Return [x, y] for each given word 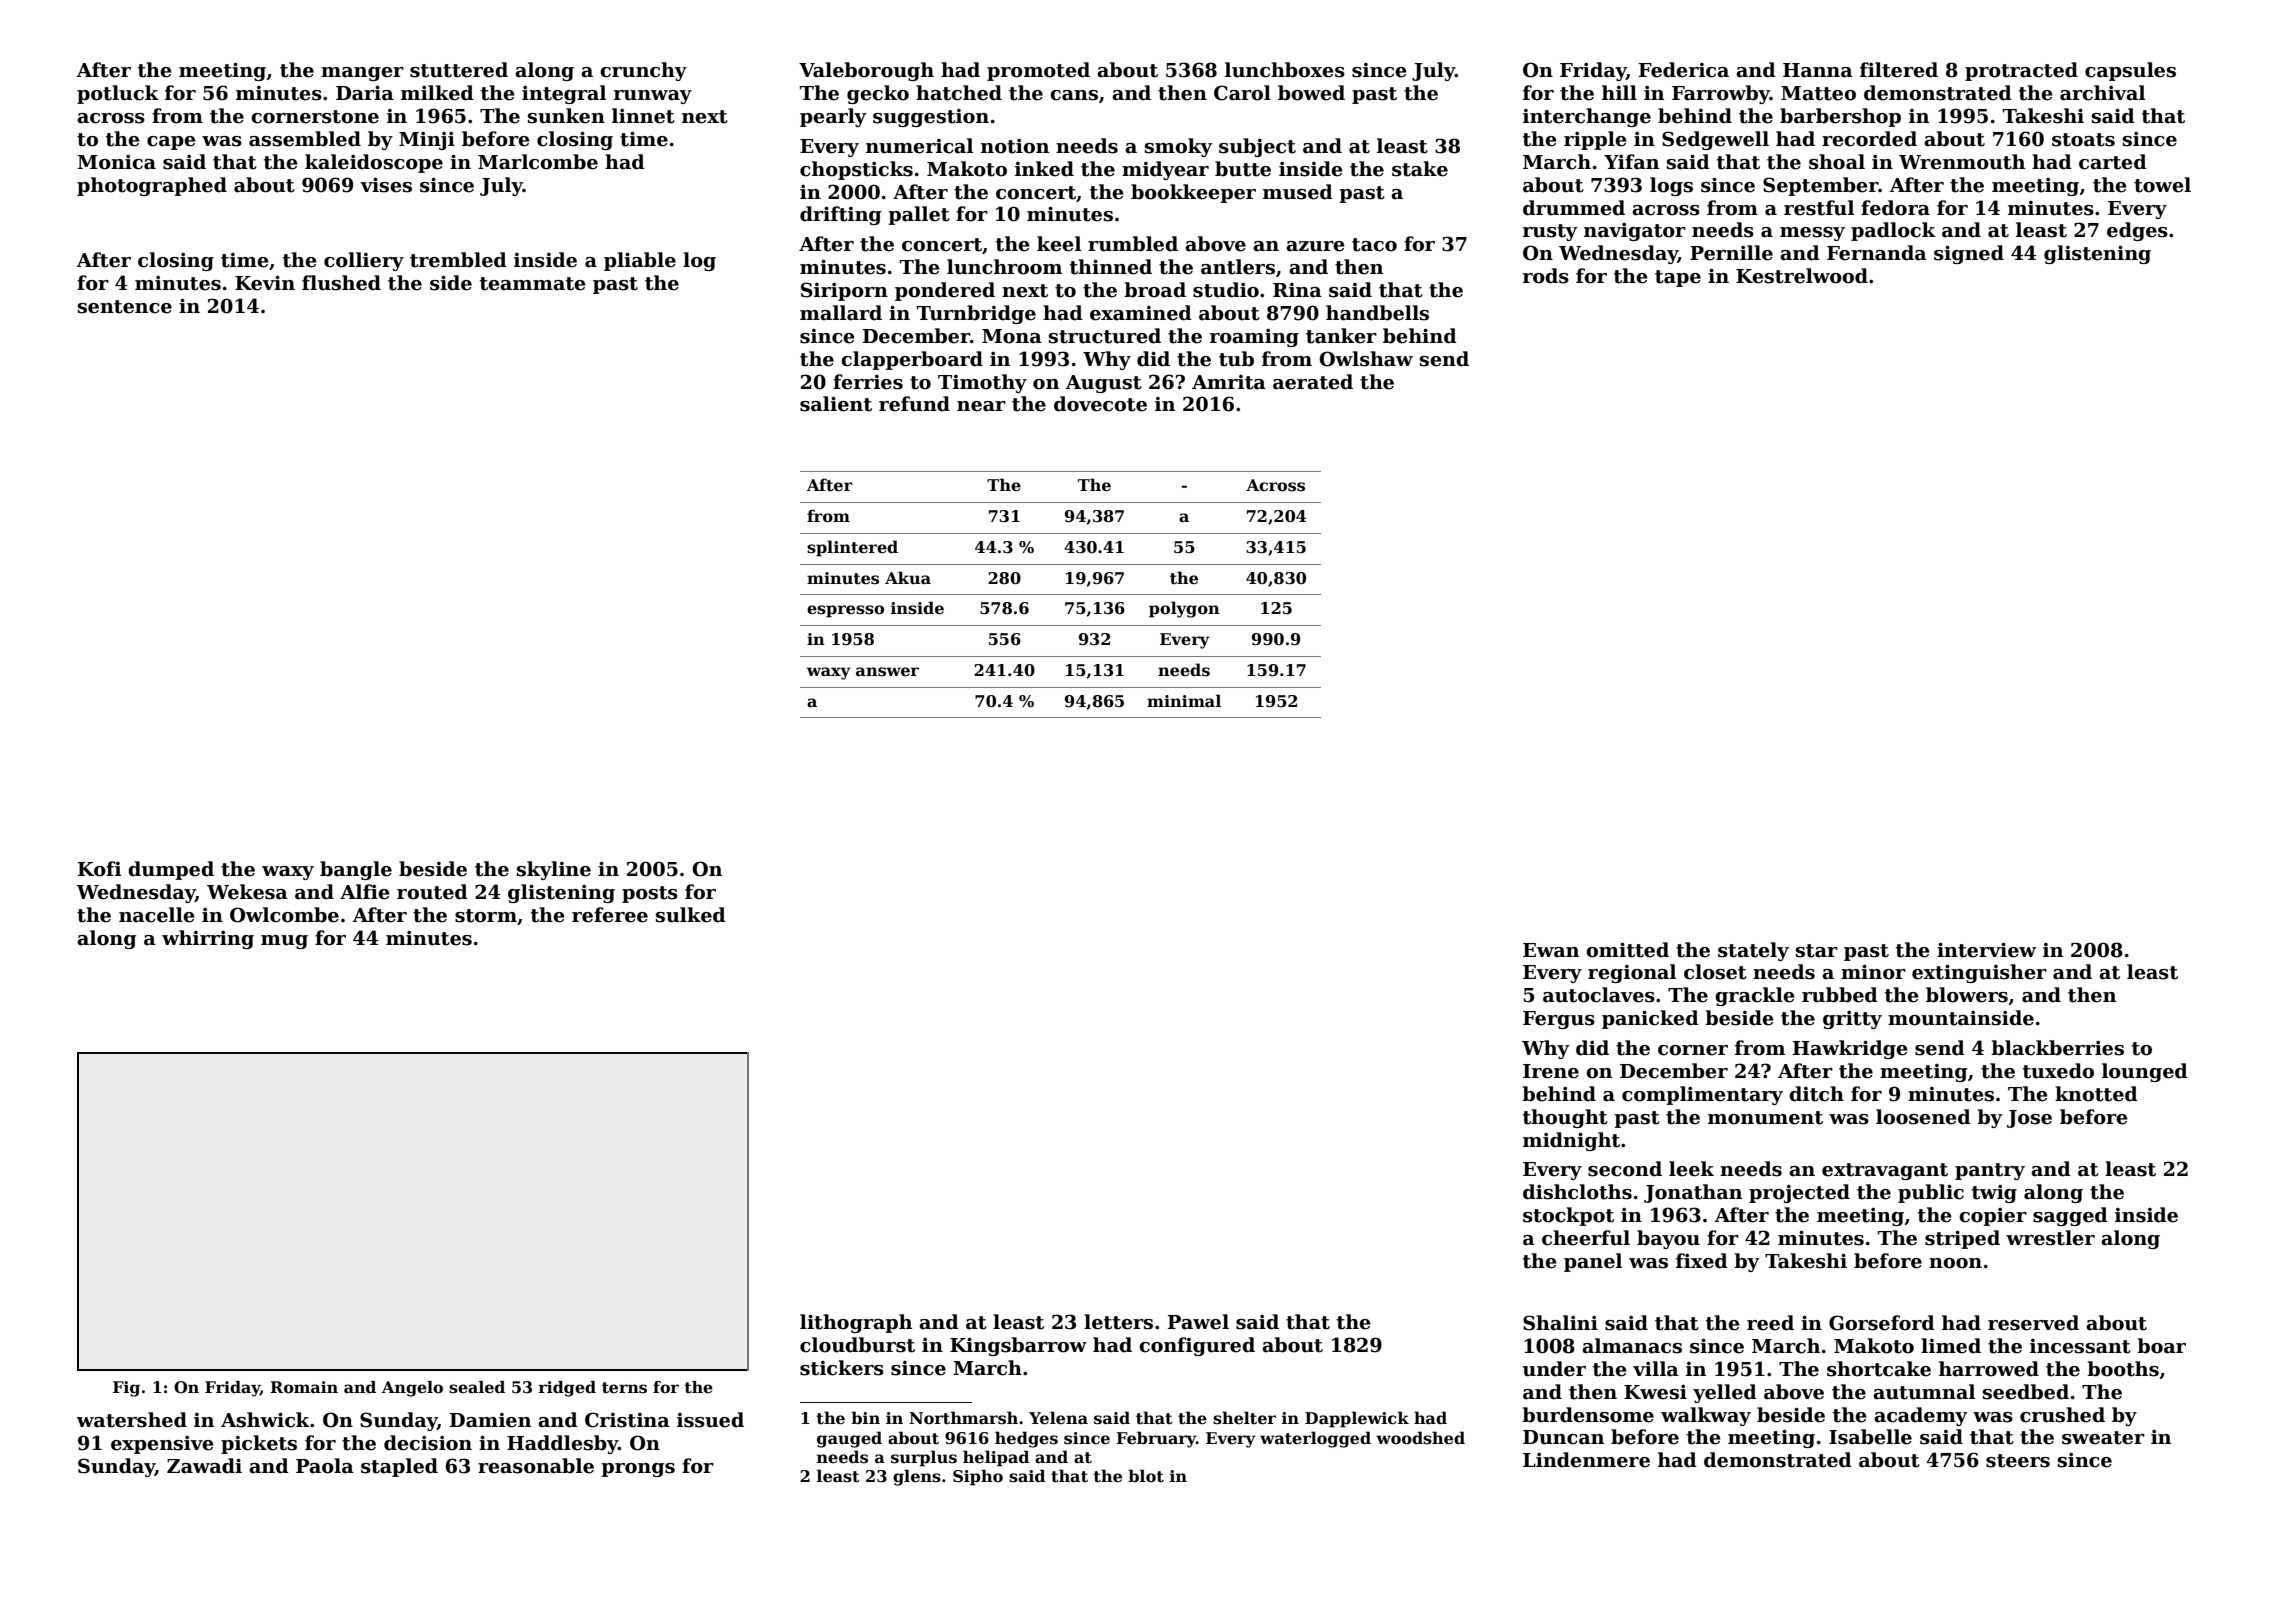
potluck [118, 94]
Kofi [99, 869]
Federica [1684, 70]
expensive [162, 1445]
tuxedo [2058, 1071]
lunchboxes [1285, 70]
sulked [691, 915]
